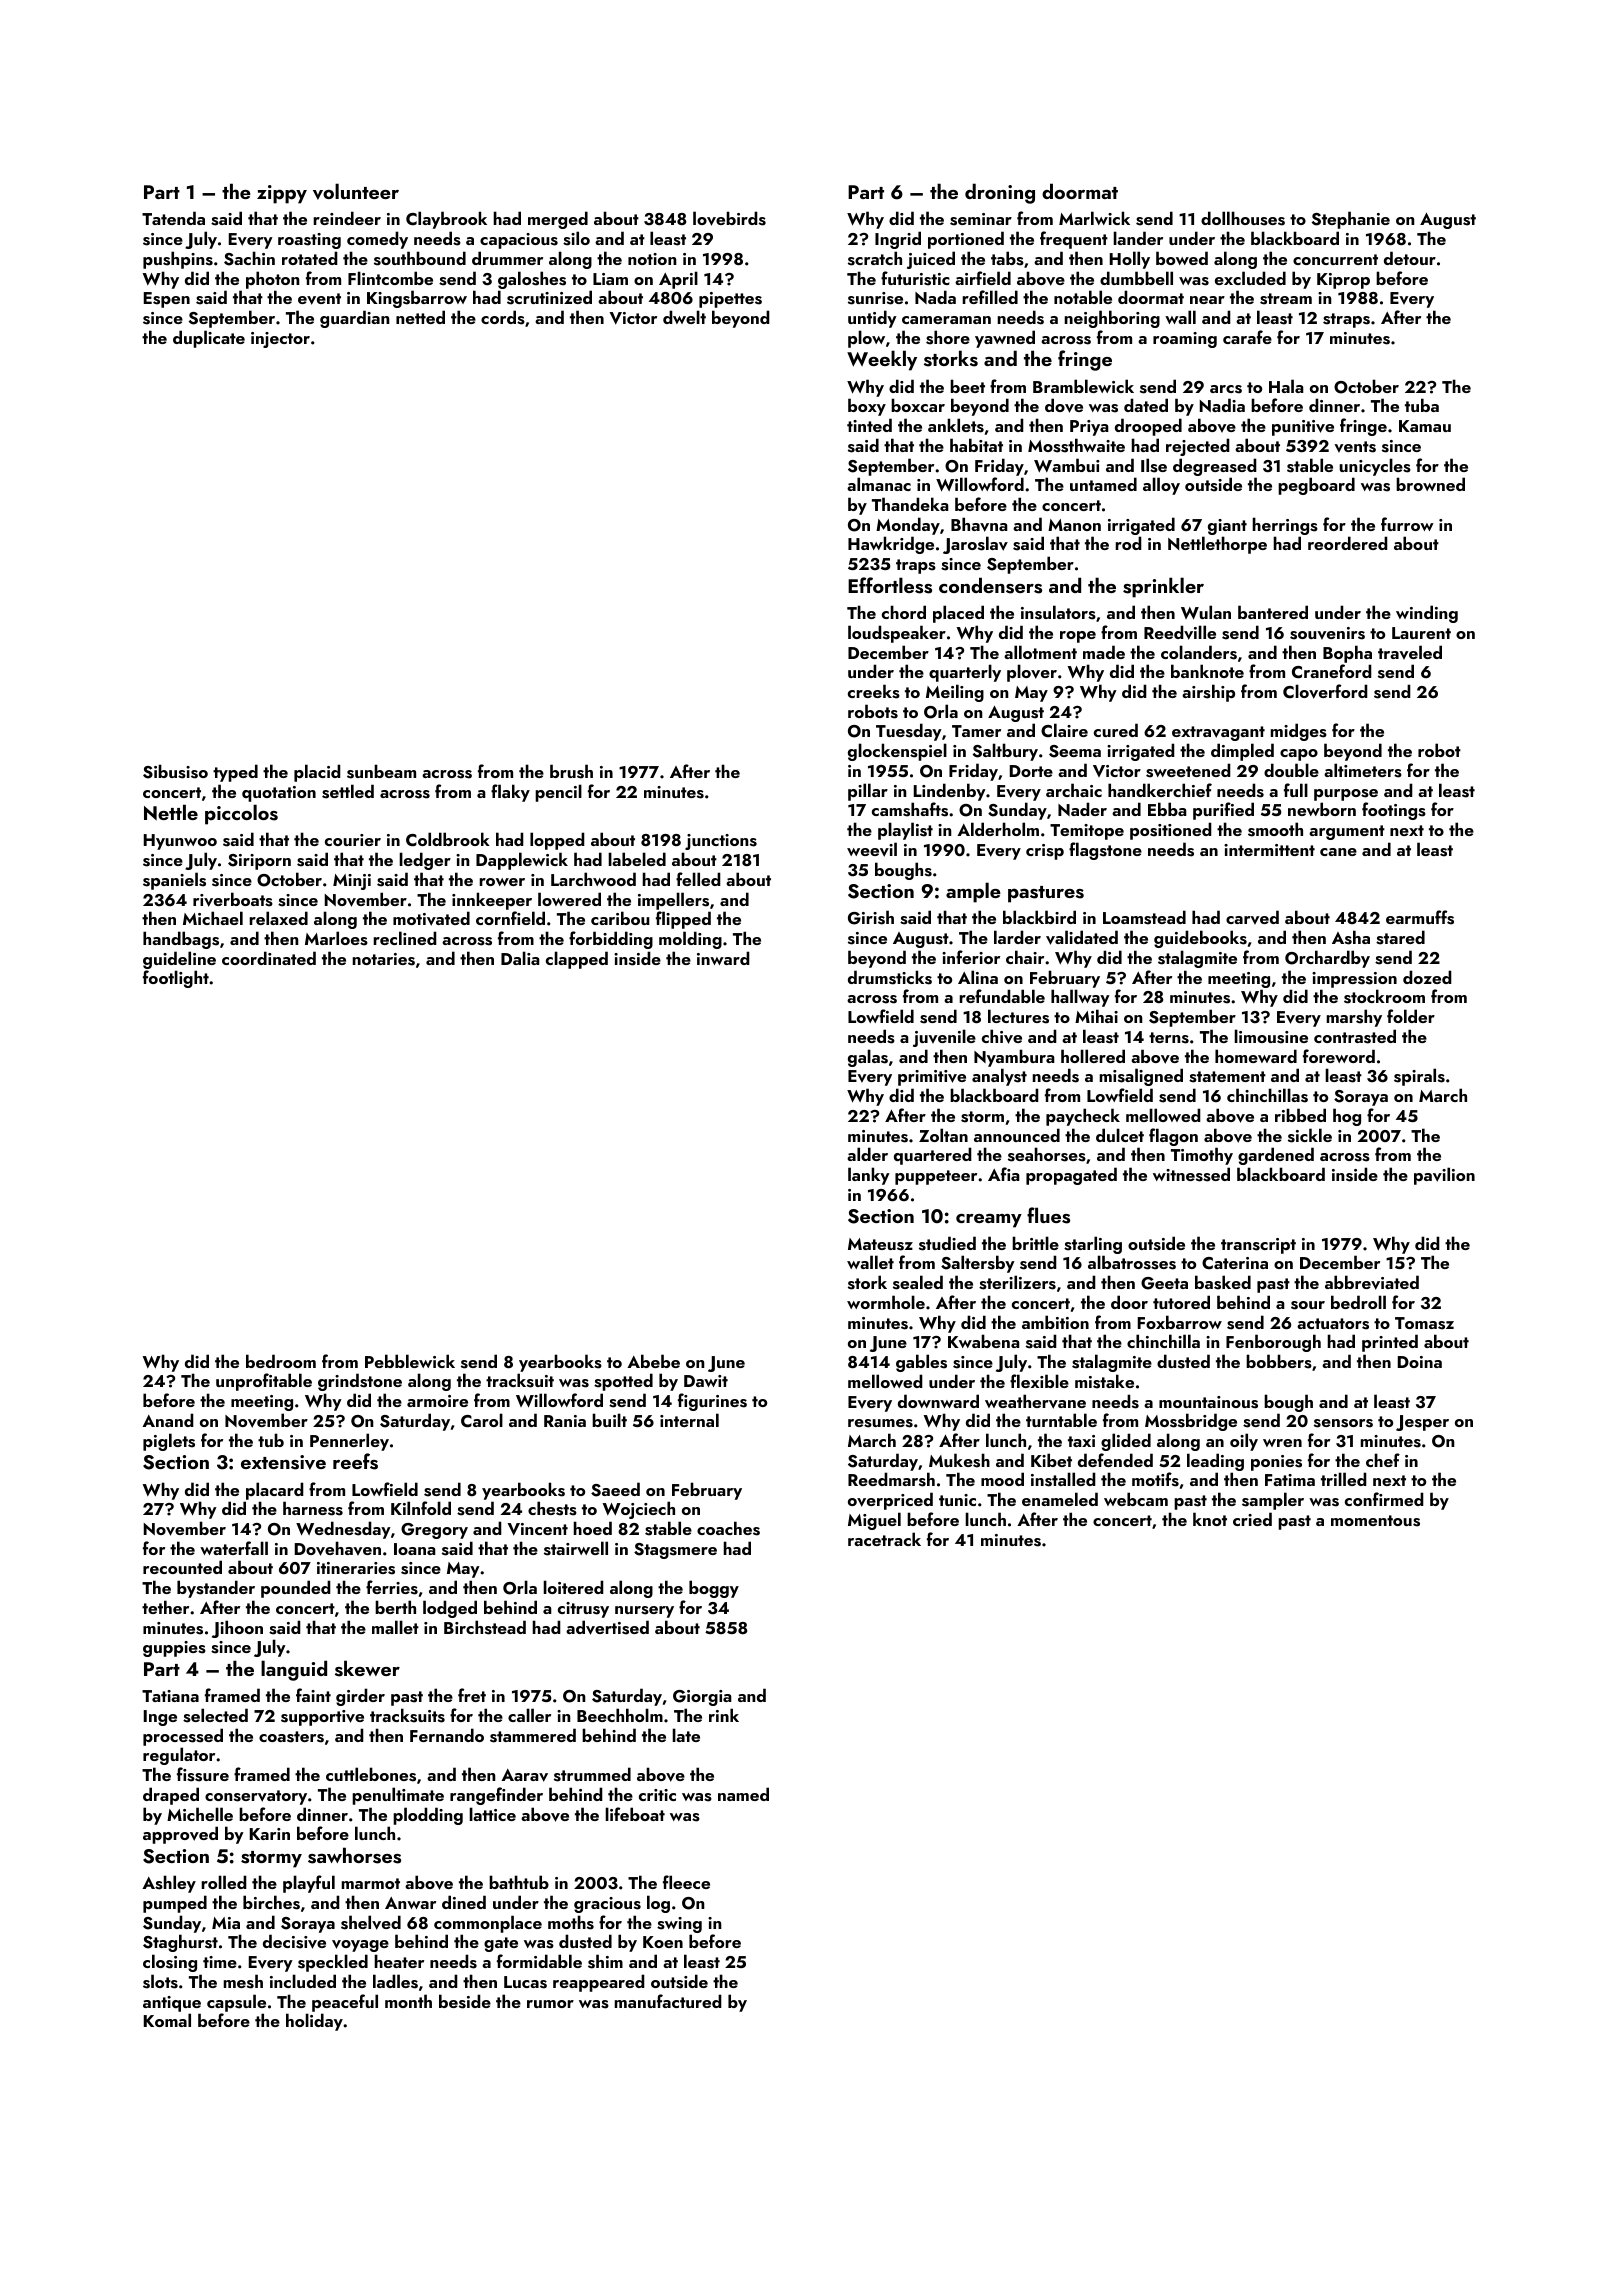 This screenshot has height=2292, width=1620. Describe the element at coordinates (319, 299) in the screenshot. I see `event` at that location.
